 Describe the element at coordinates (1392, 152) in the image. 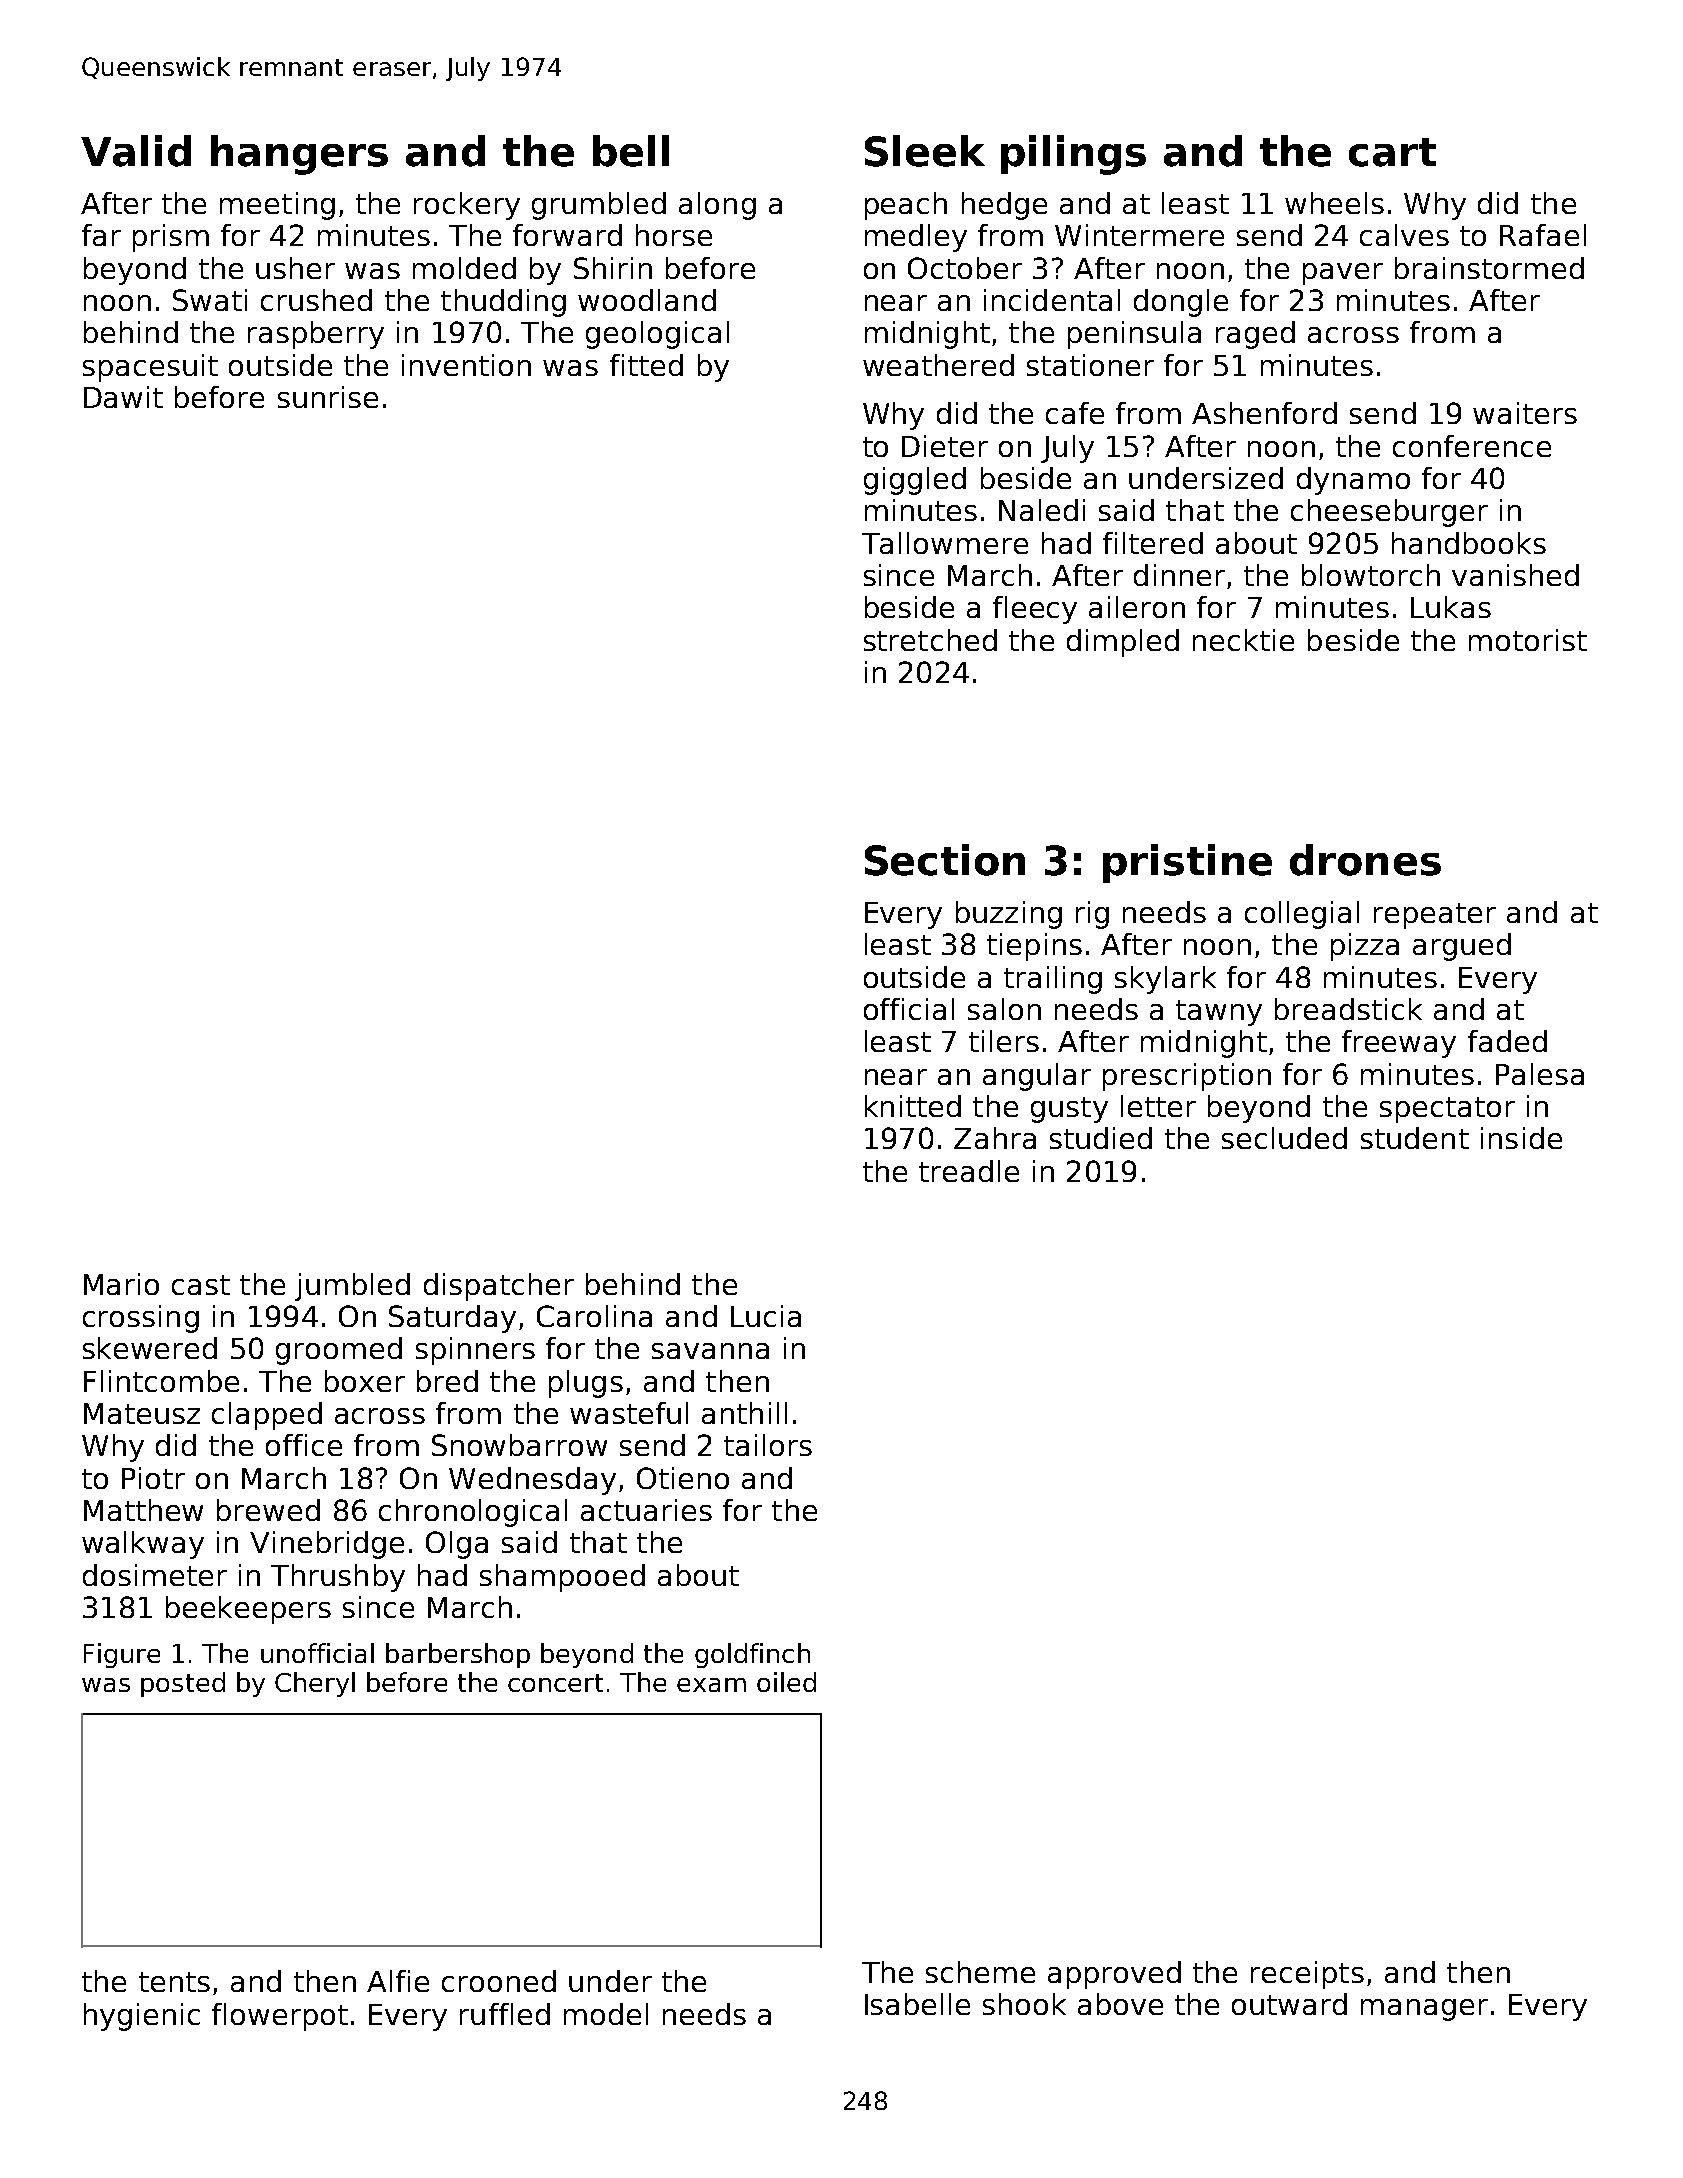

I see `cart` at that location.
